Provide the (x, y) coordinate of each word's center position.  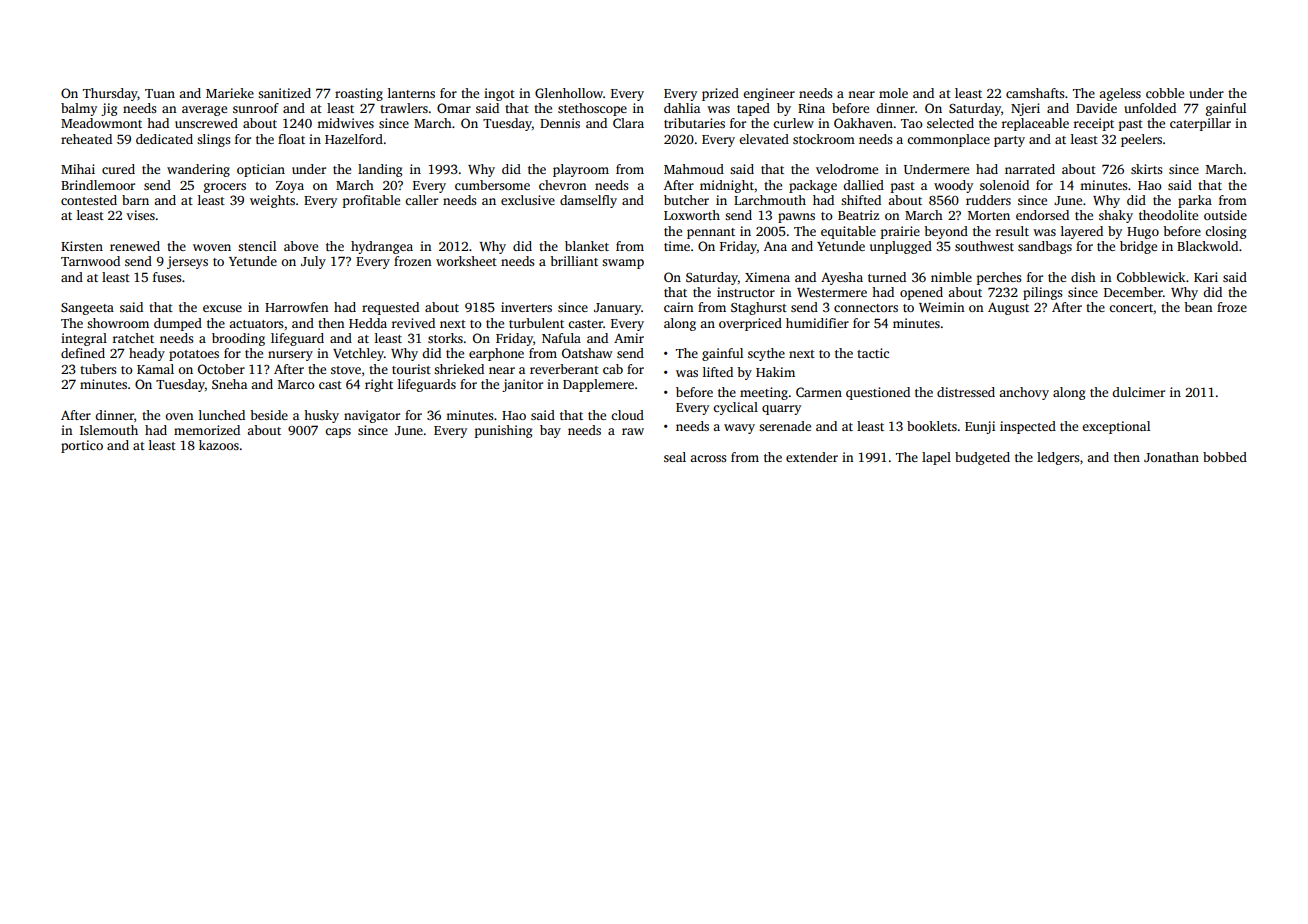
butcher (686, 200)
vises (140, 215)
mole (893, 93)
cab (613, 369)
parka (1195, 201)
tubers (98, 369)
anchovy (1024, 393)
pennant (711, 233)
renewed (135, 246)
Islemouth (109, 430)
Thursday (110, 94)
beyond (946, 232)
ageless (1120, 94)
